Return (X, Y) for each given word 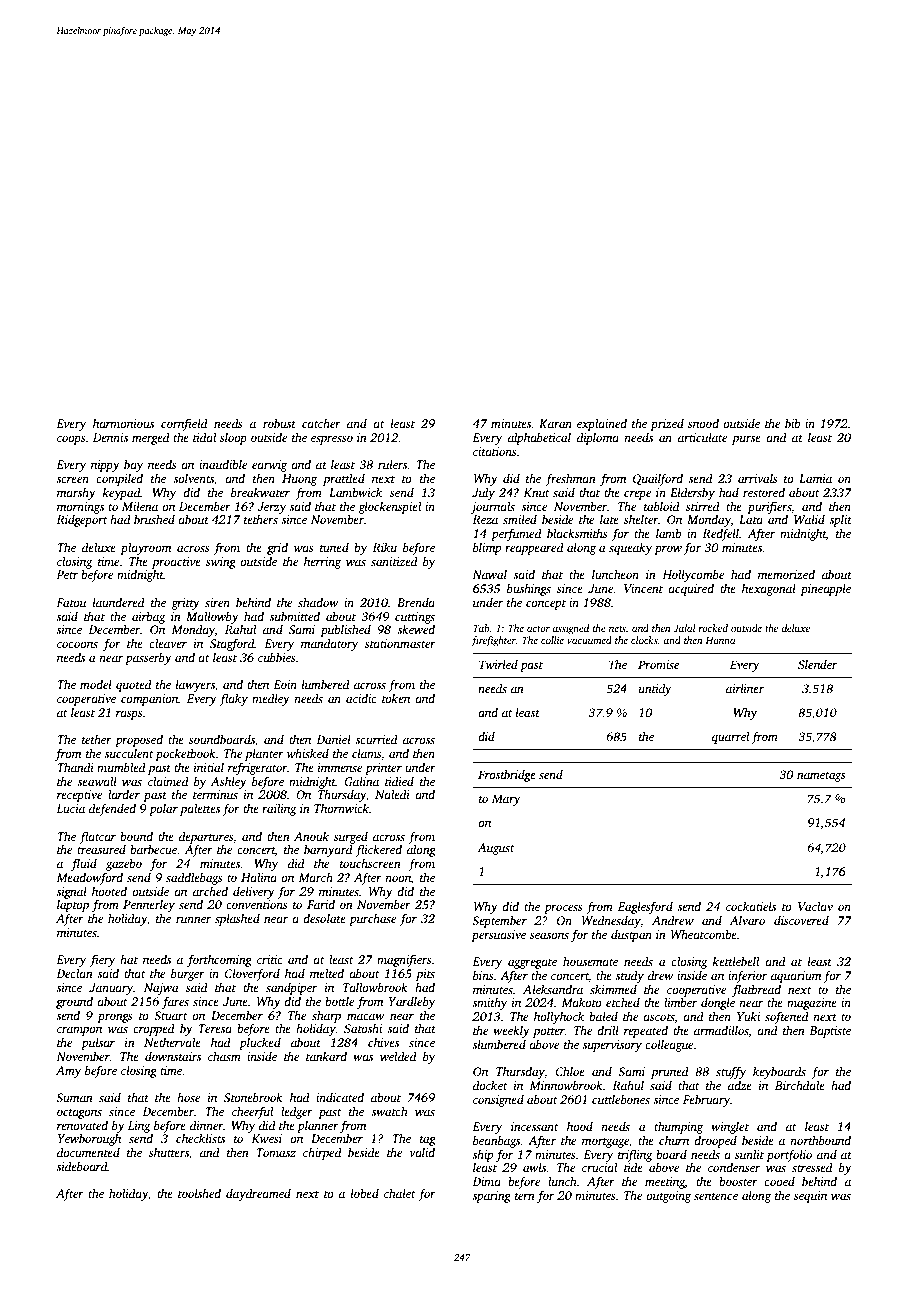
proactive (176, 563)
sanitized (394, 561)
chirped (322, 1153)
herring (322, 562)
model (96, 684)
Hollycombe (693, 575)
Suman (74, 1097)
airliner (745, 688)
